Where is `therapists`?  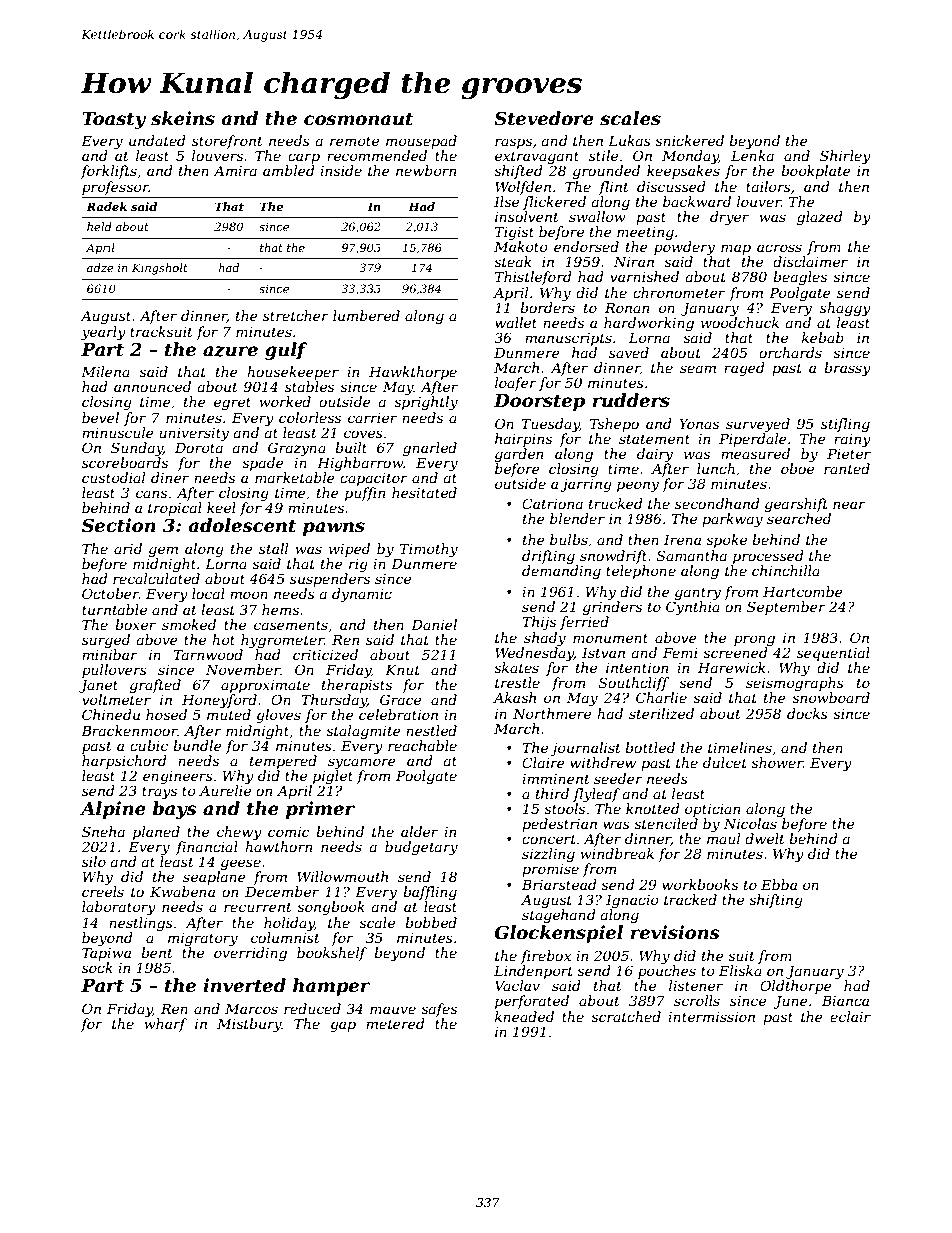 therapists is located at coordinates (357, 686).
